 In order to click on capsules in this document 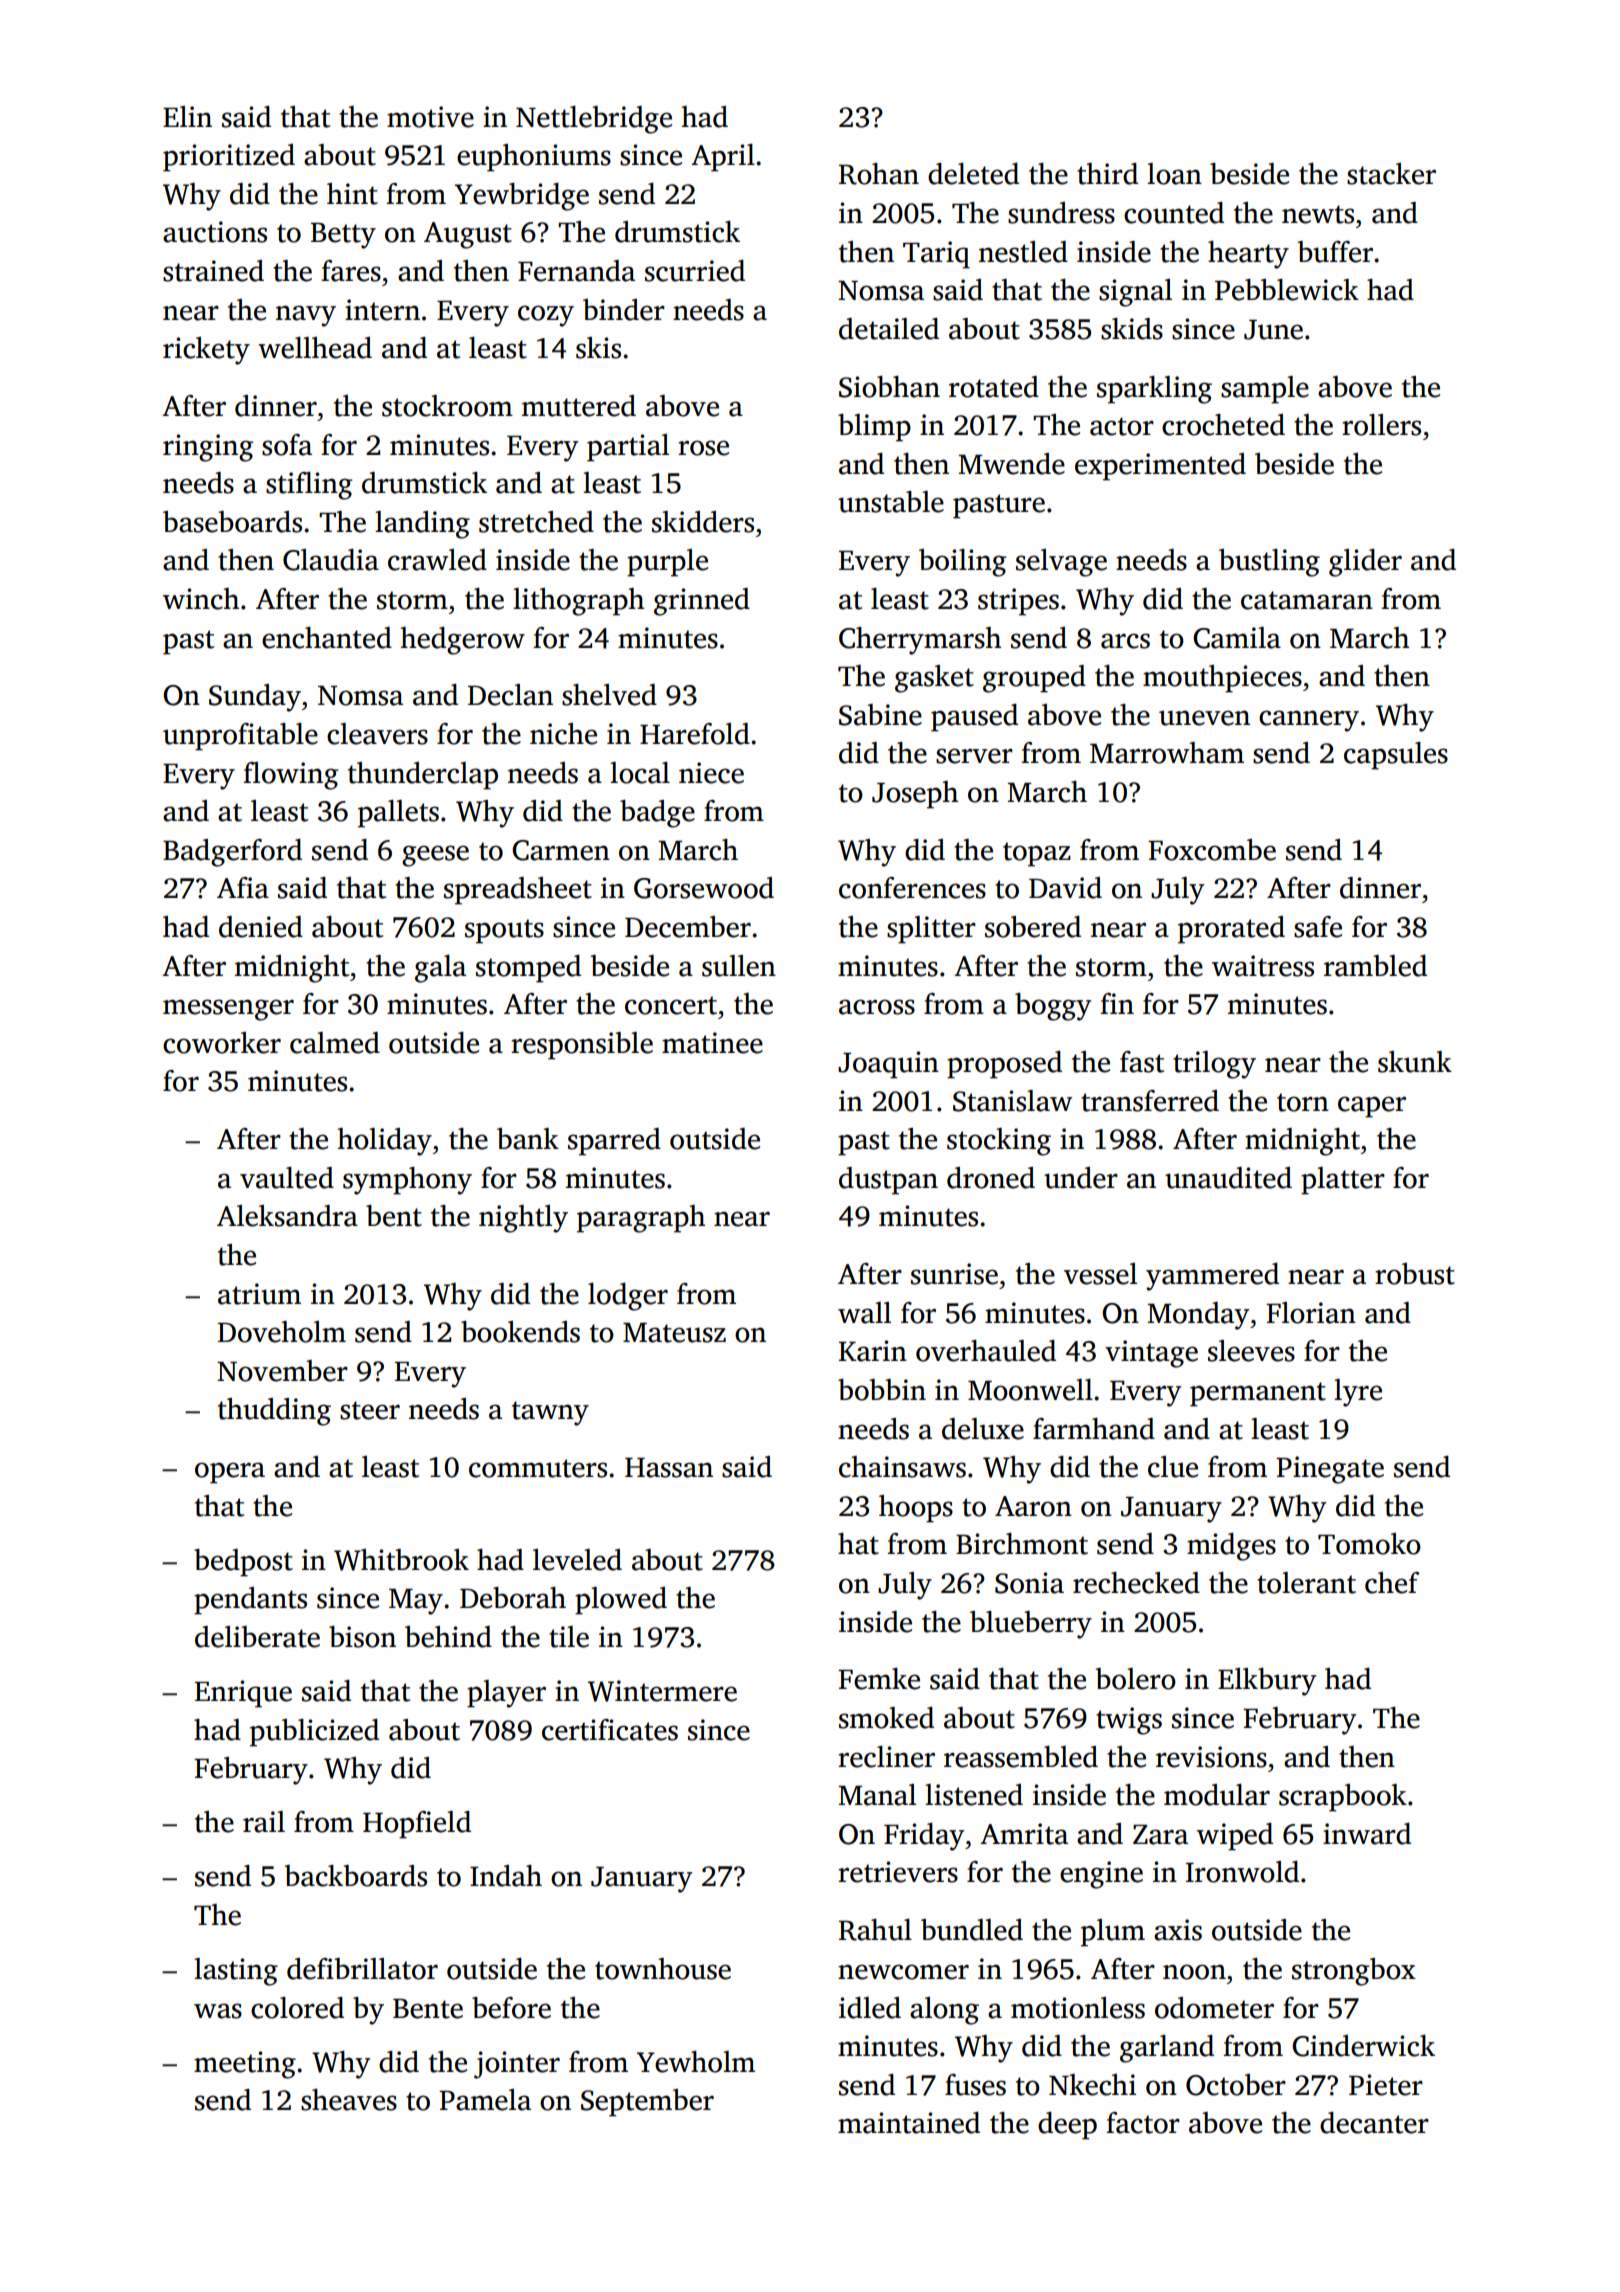, I will do `click(1396, 756)`.
